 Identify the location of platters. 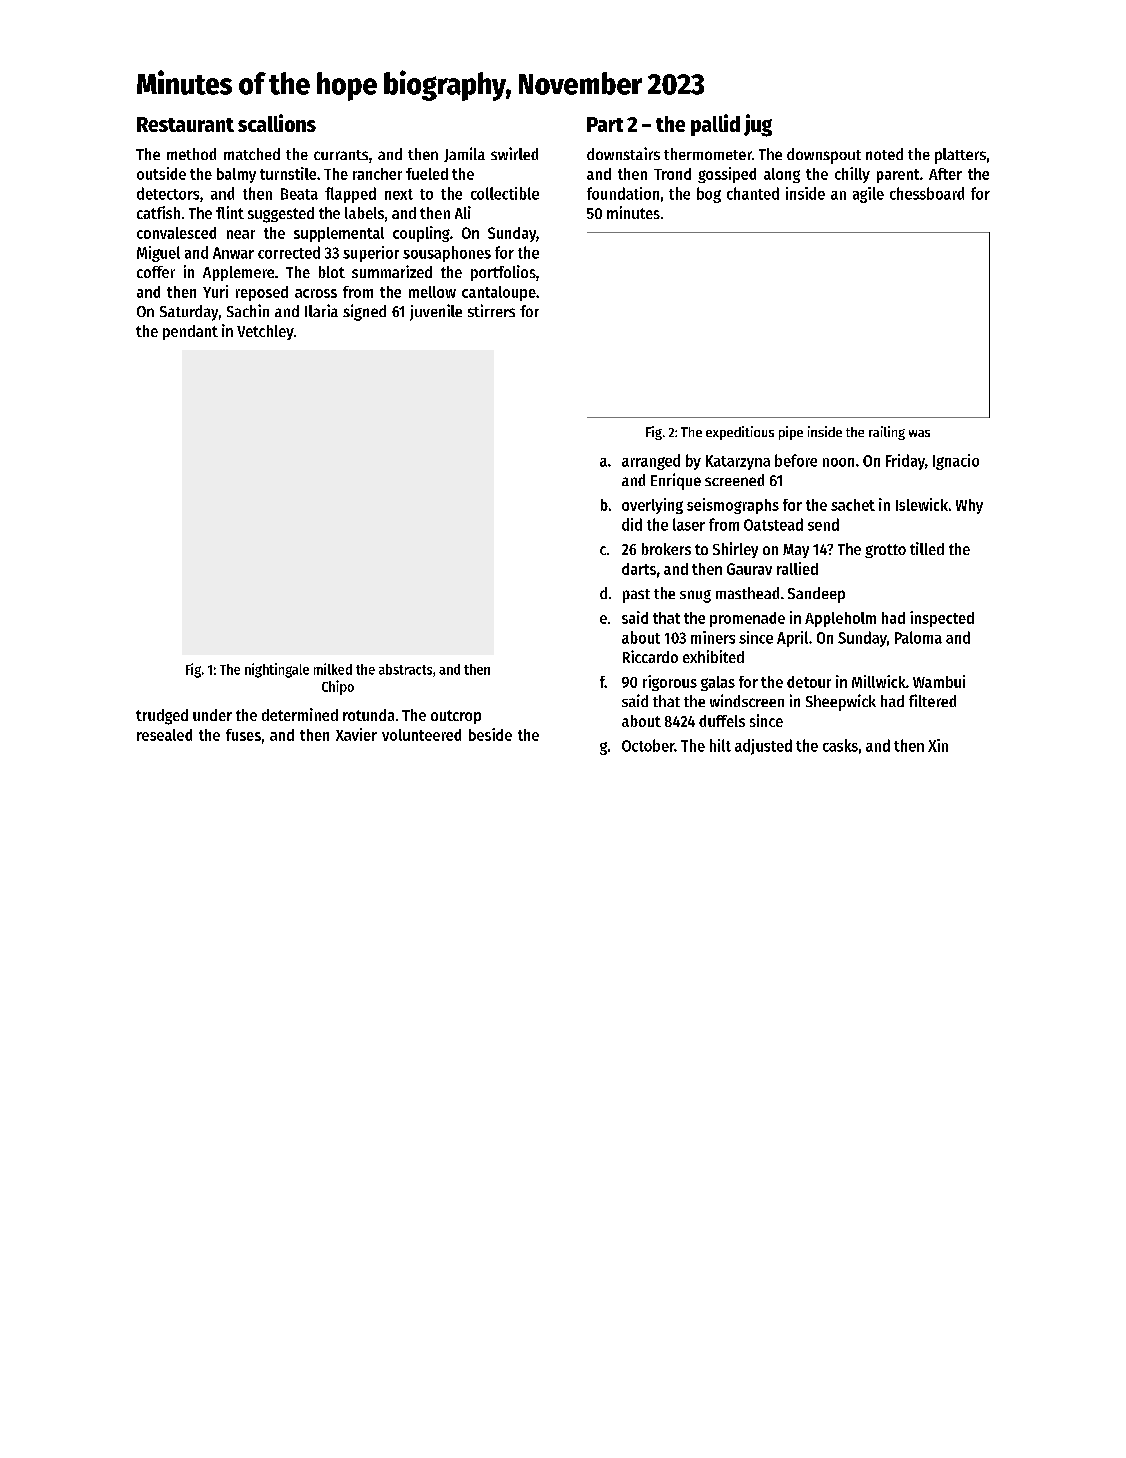
(960, 156).
